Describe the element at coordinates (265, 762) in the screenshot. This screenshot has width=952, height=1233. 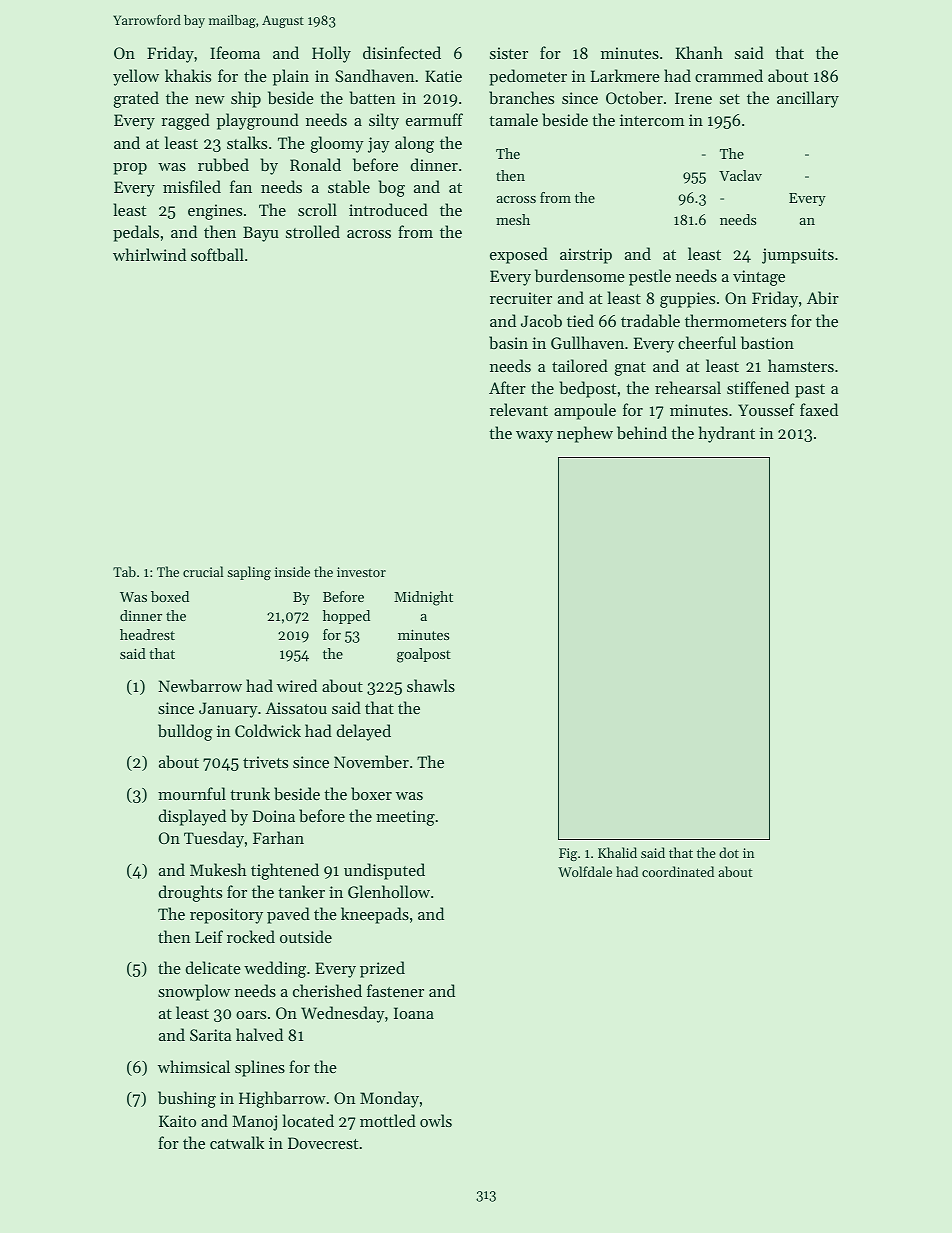
I see `trivets` at that location.
